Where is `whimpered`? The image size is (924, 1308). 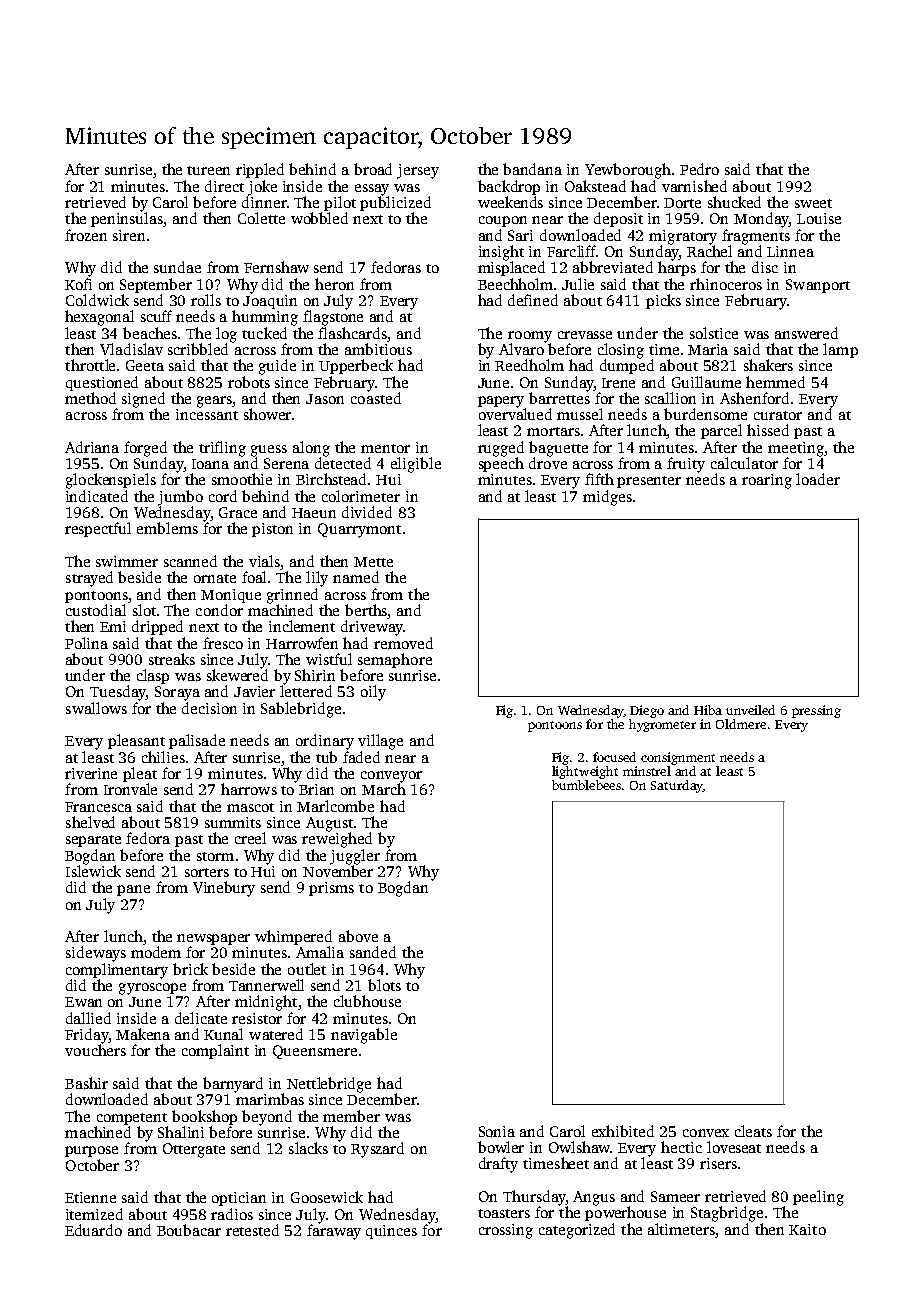
whimpered is located at coordinates (293, 937).
